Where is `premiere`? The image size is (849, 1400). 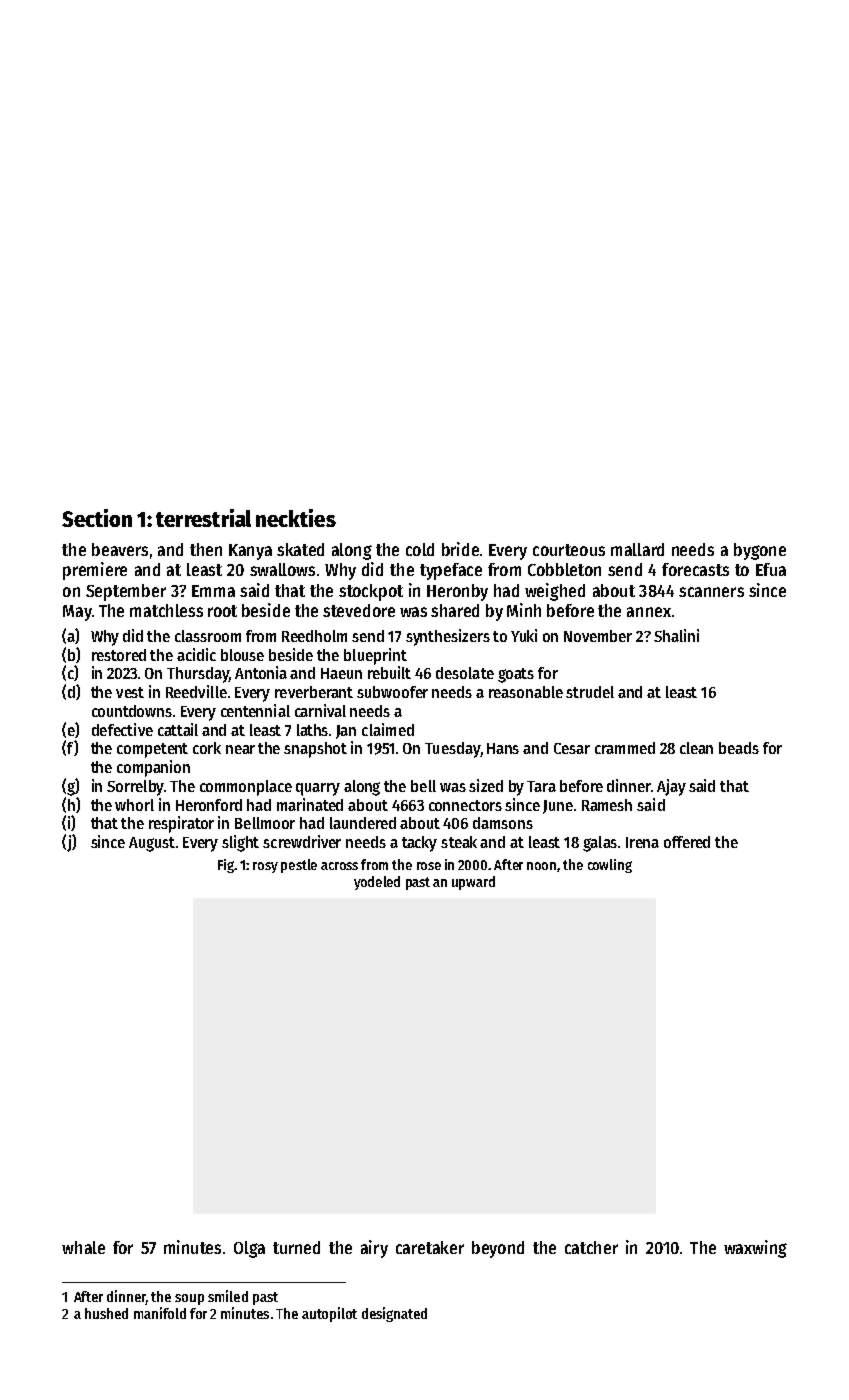 premiere is located at coordinates (95, 571).
